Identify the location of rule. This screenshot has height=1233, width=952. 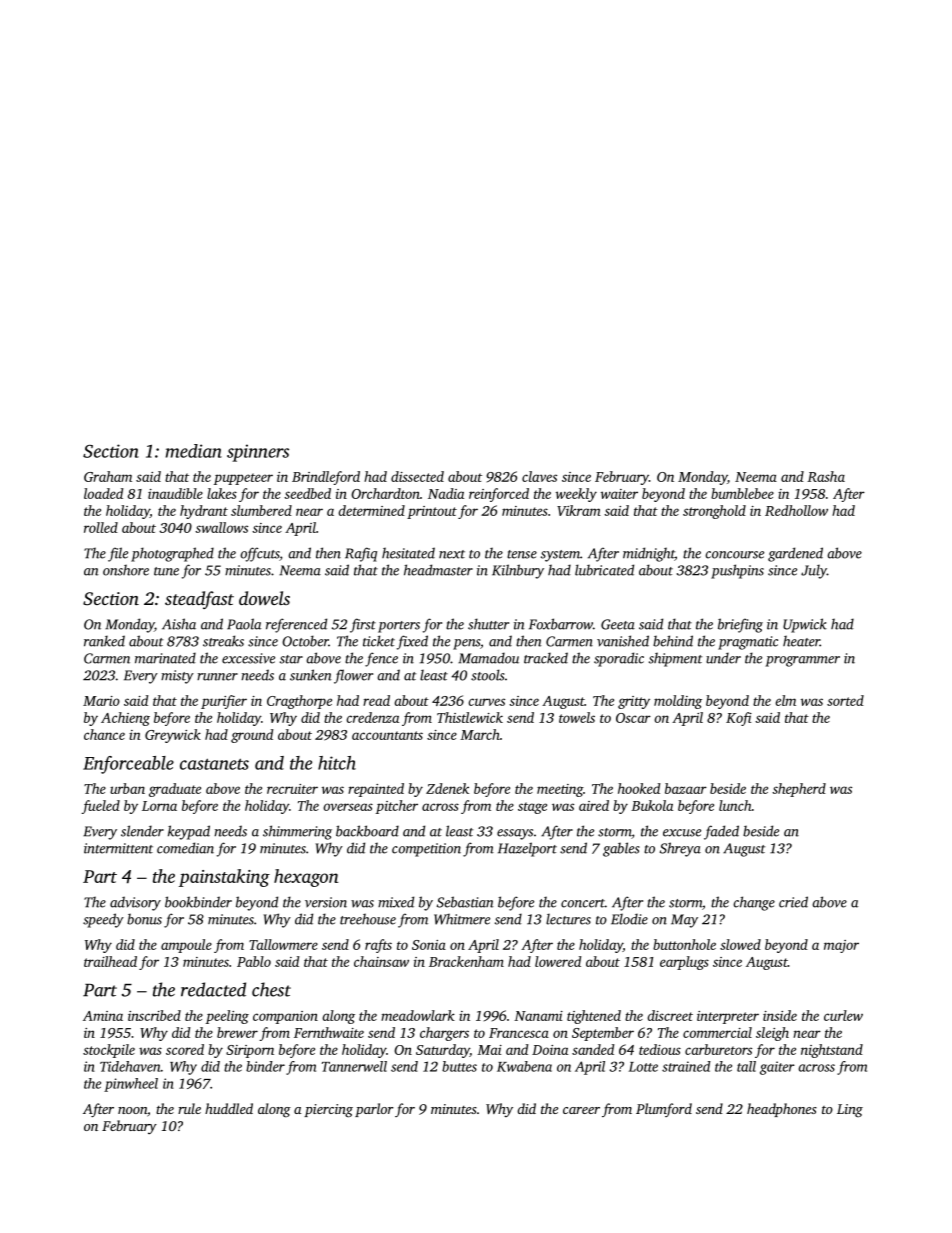
(189, 1108).
